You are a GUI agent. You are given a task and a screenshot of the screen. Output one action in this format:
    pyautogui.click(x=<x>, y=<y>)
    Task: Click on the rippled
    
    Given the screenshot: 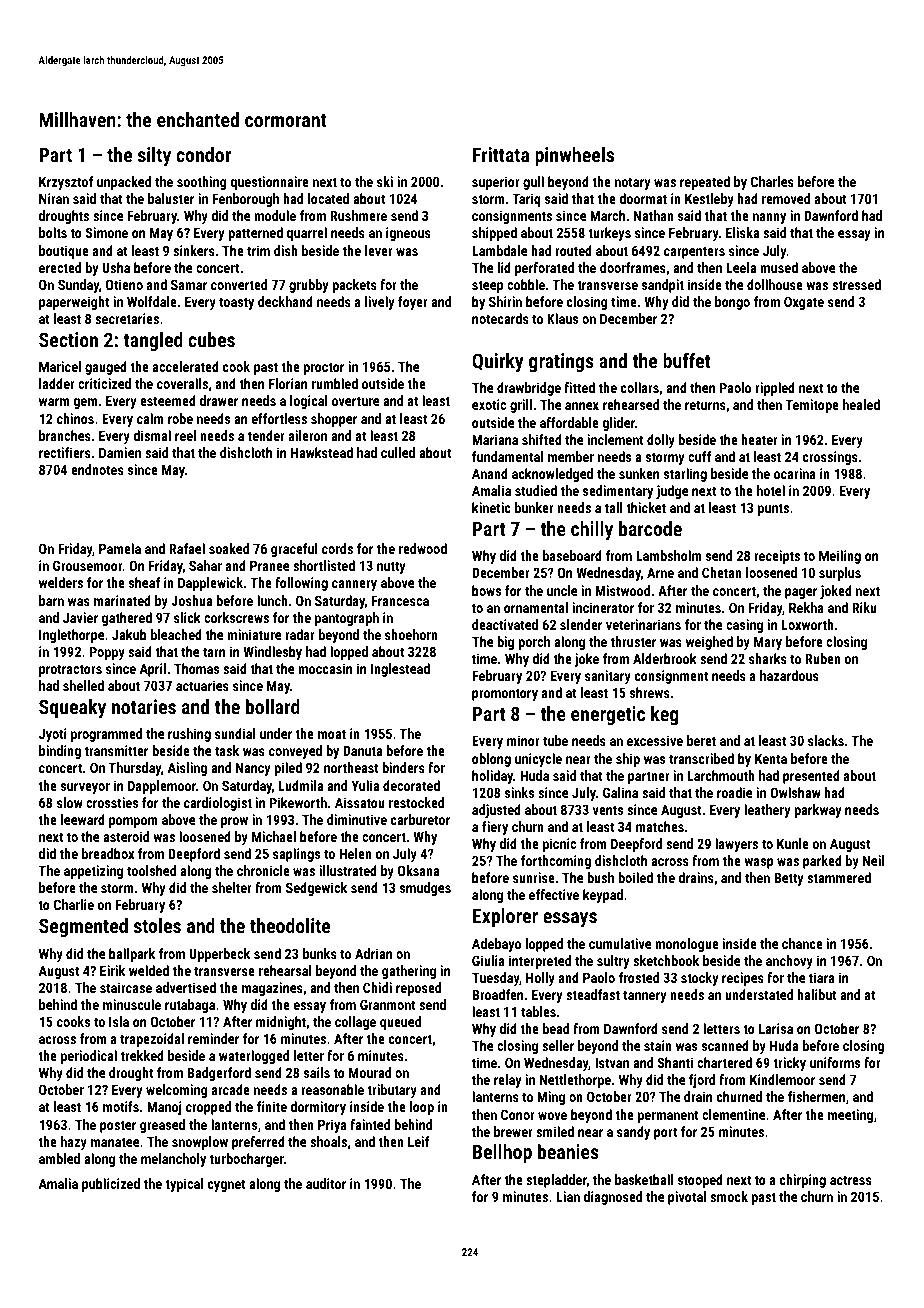 What is the action you would take?
    pyautogui.click(x=775, y=389)
